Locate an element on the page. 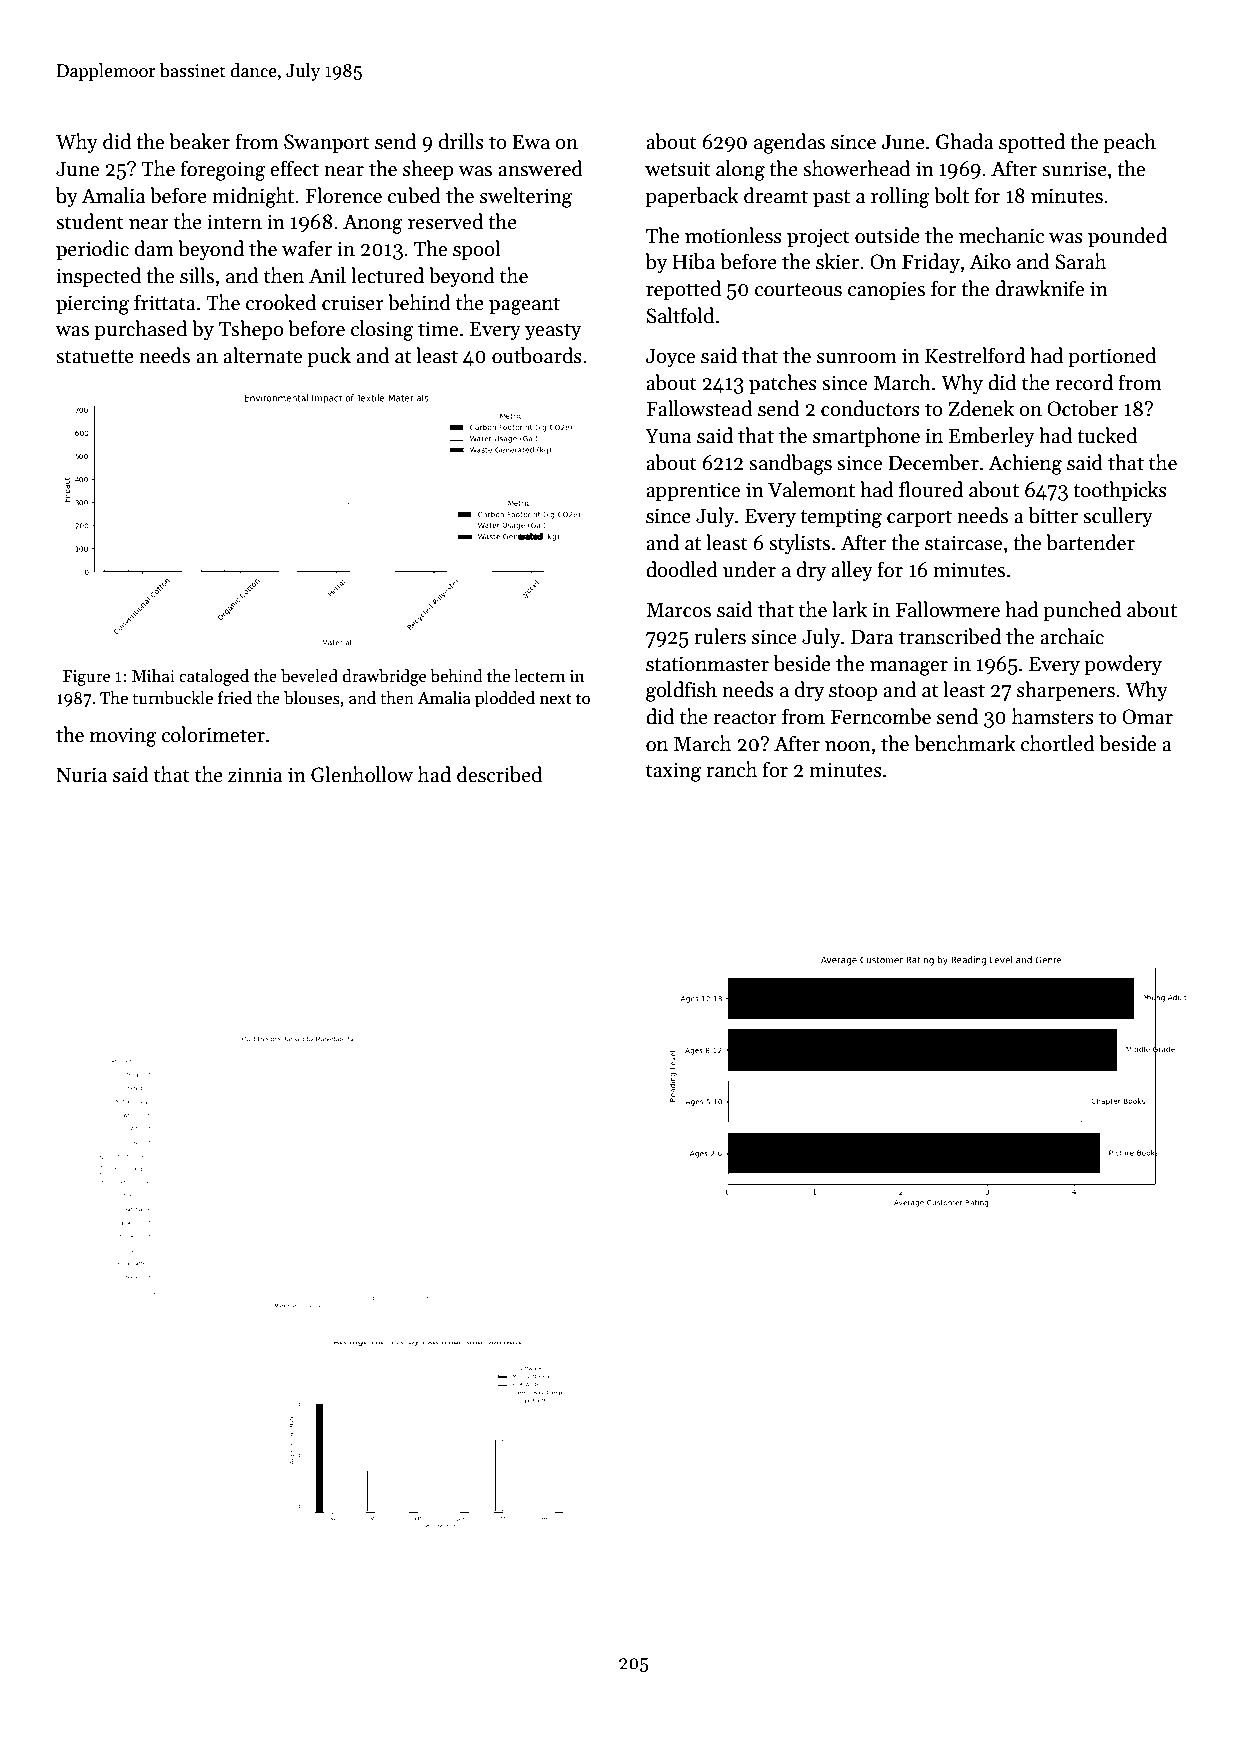 This document has height=1749, width=1237. cataloged is located at coordinates (214, 677).
